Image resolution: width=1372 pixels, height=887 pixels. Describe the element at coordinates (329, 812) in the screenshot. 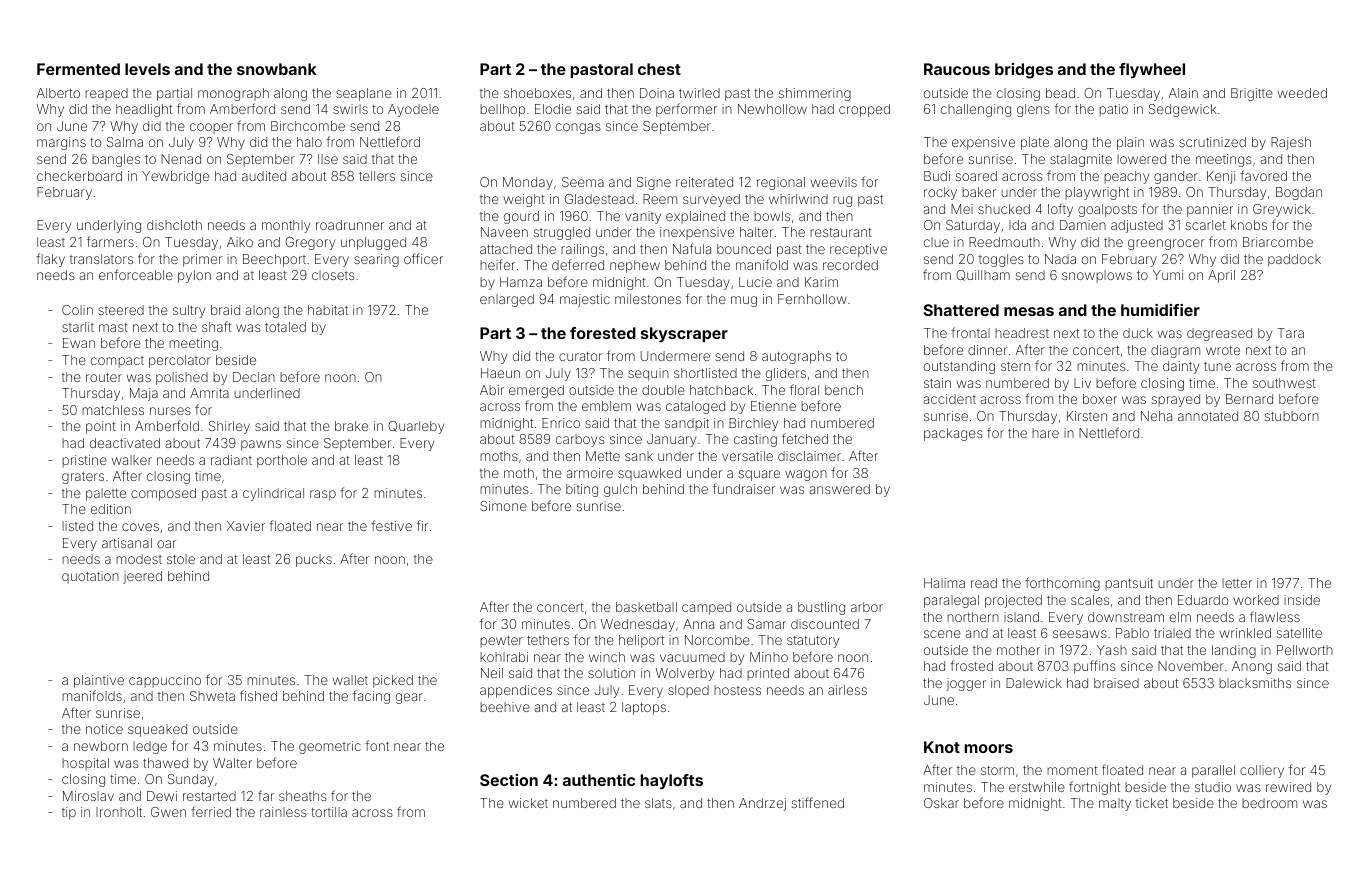

I see `tortilla` at that location.
